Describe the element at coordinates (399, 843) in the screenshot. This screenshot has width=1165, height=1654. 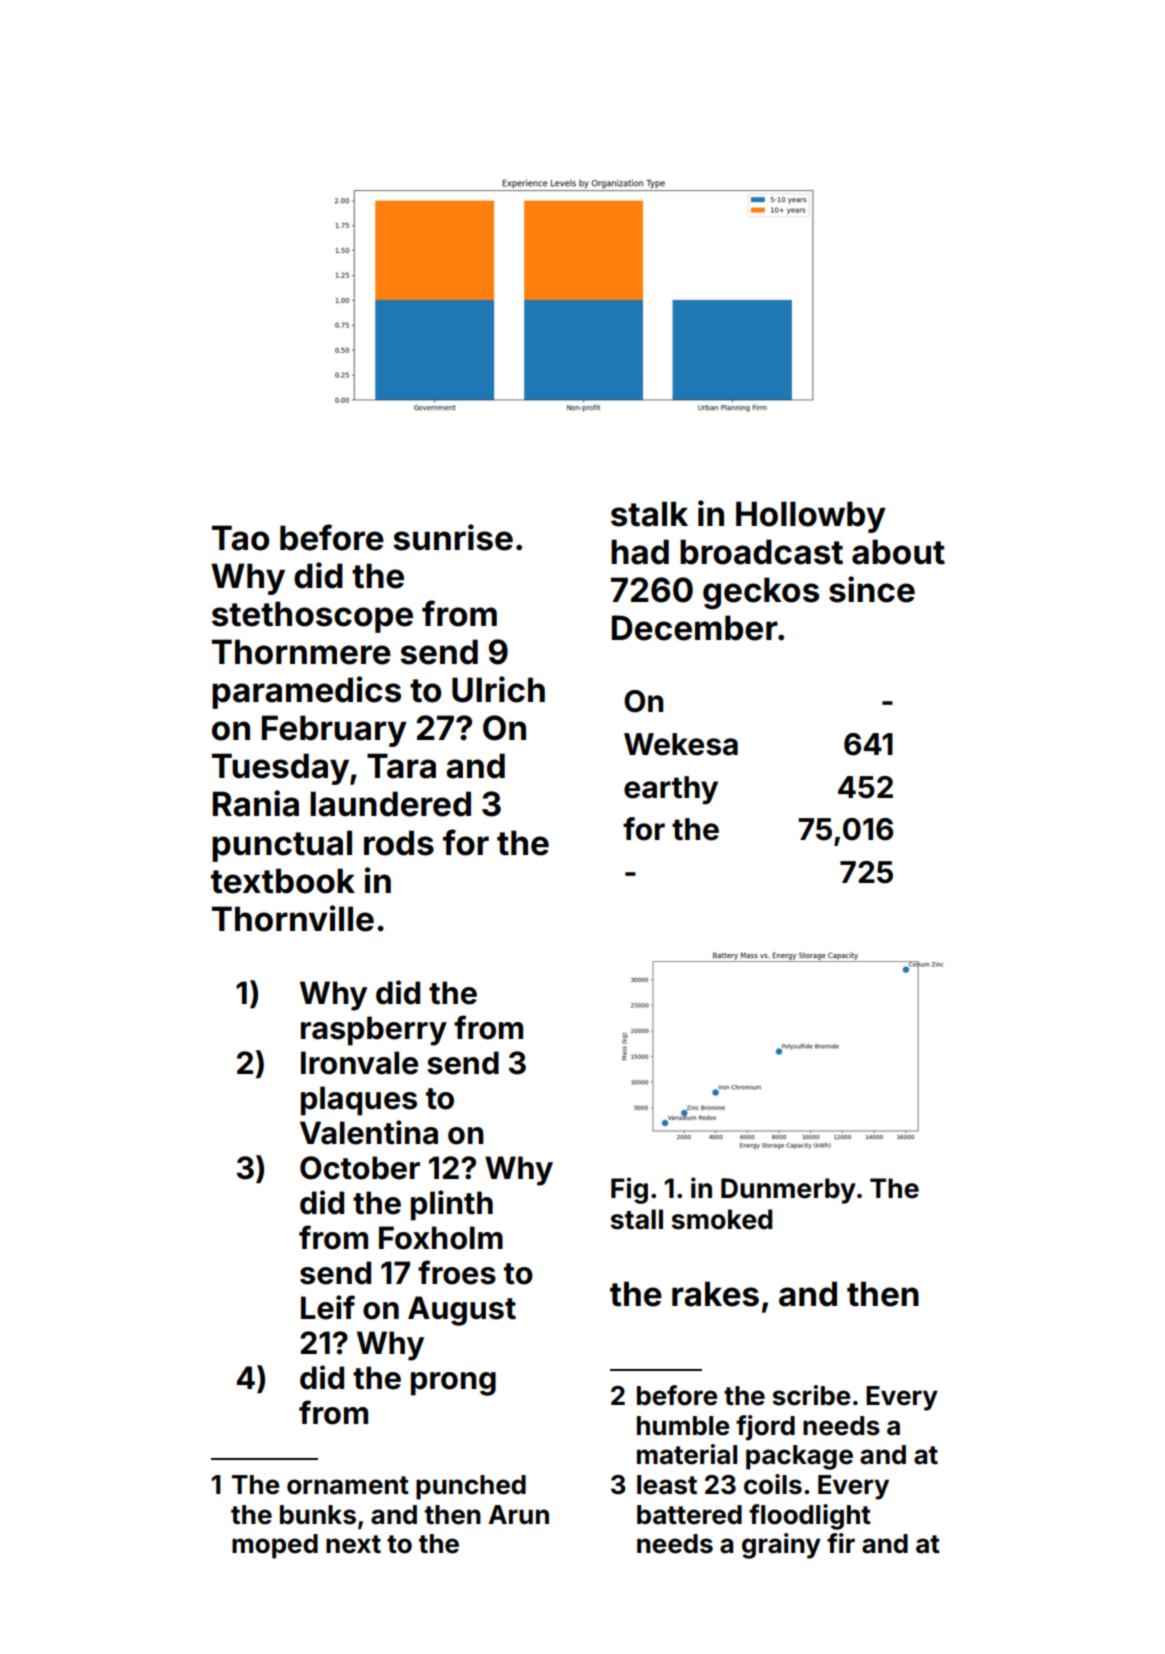
I see `rods` at that location.
